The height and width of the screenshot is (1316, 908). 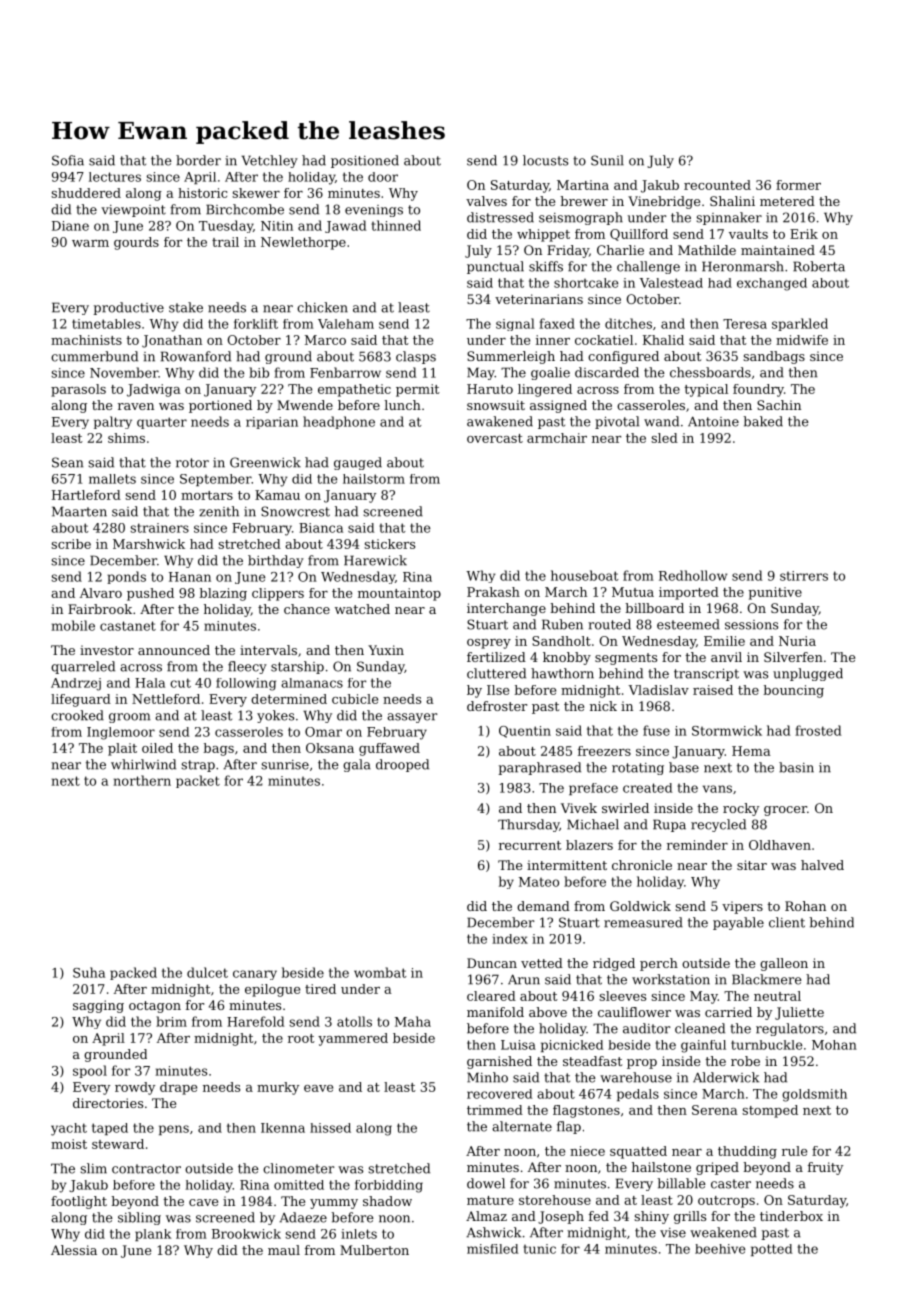 What do you see at coordinates (269, 161) in the screenshot?
I see `Vetchley` at bounding box center [269, 161].
